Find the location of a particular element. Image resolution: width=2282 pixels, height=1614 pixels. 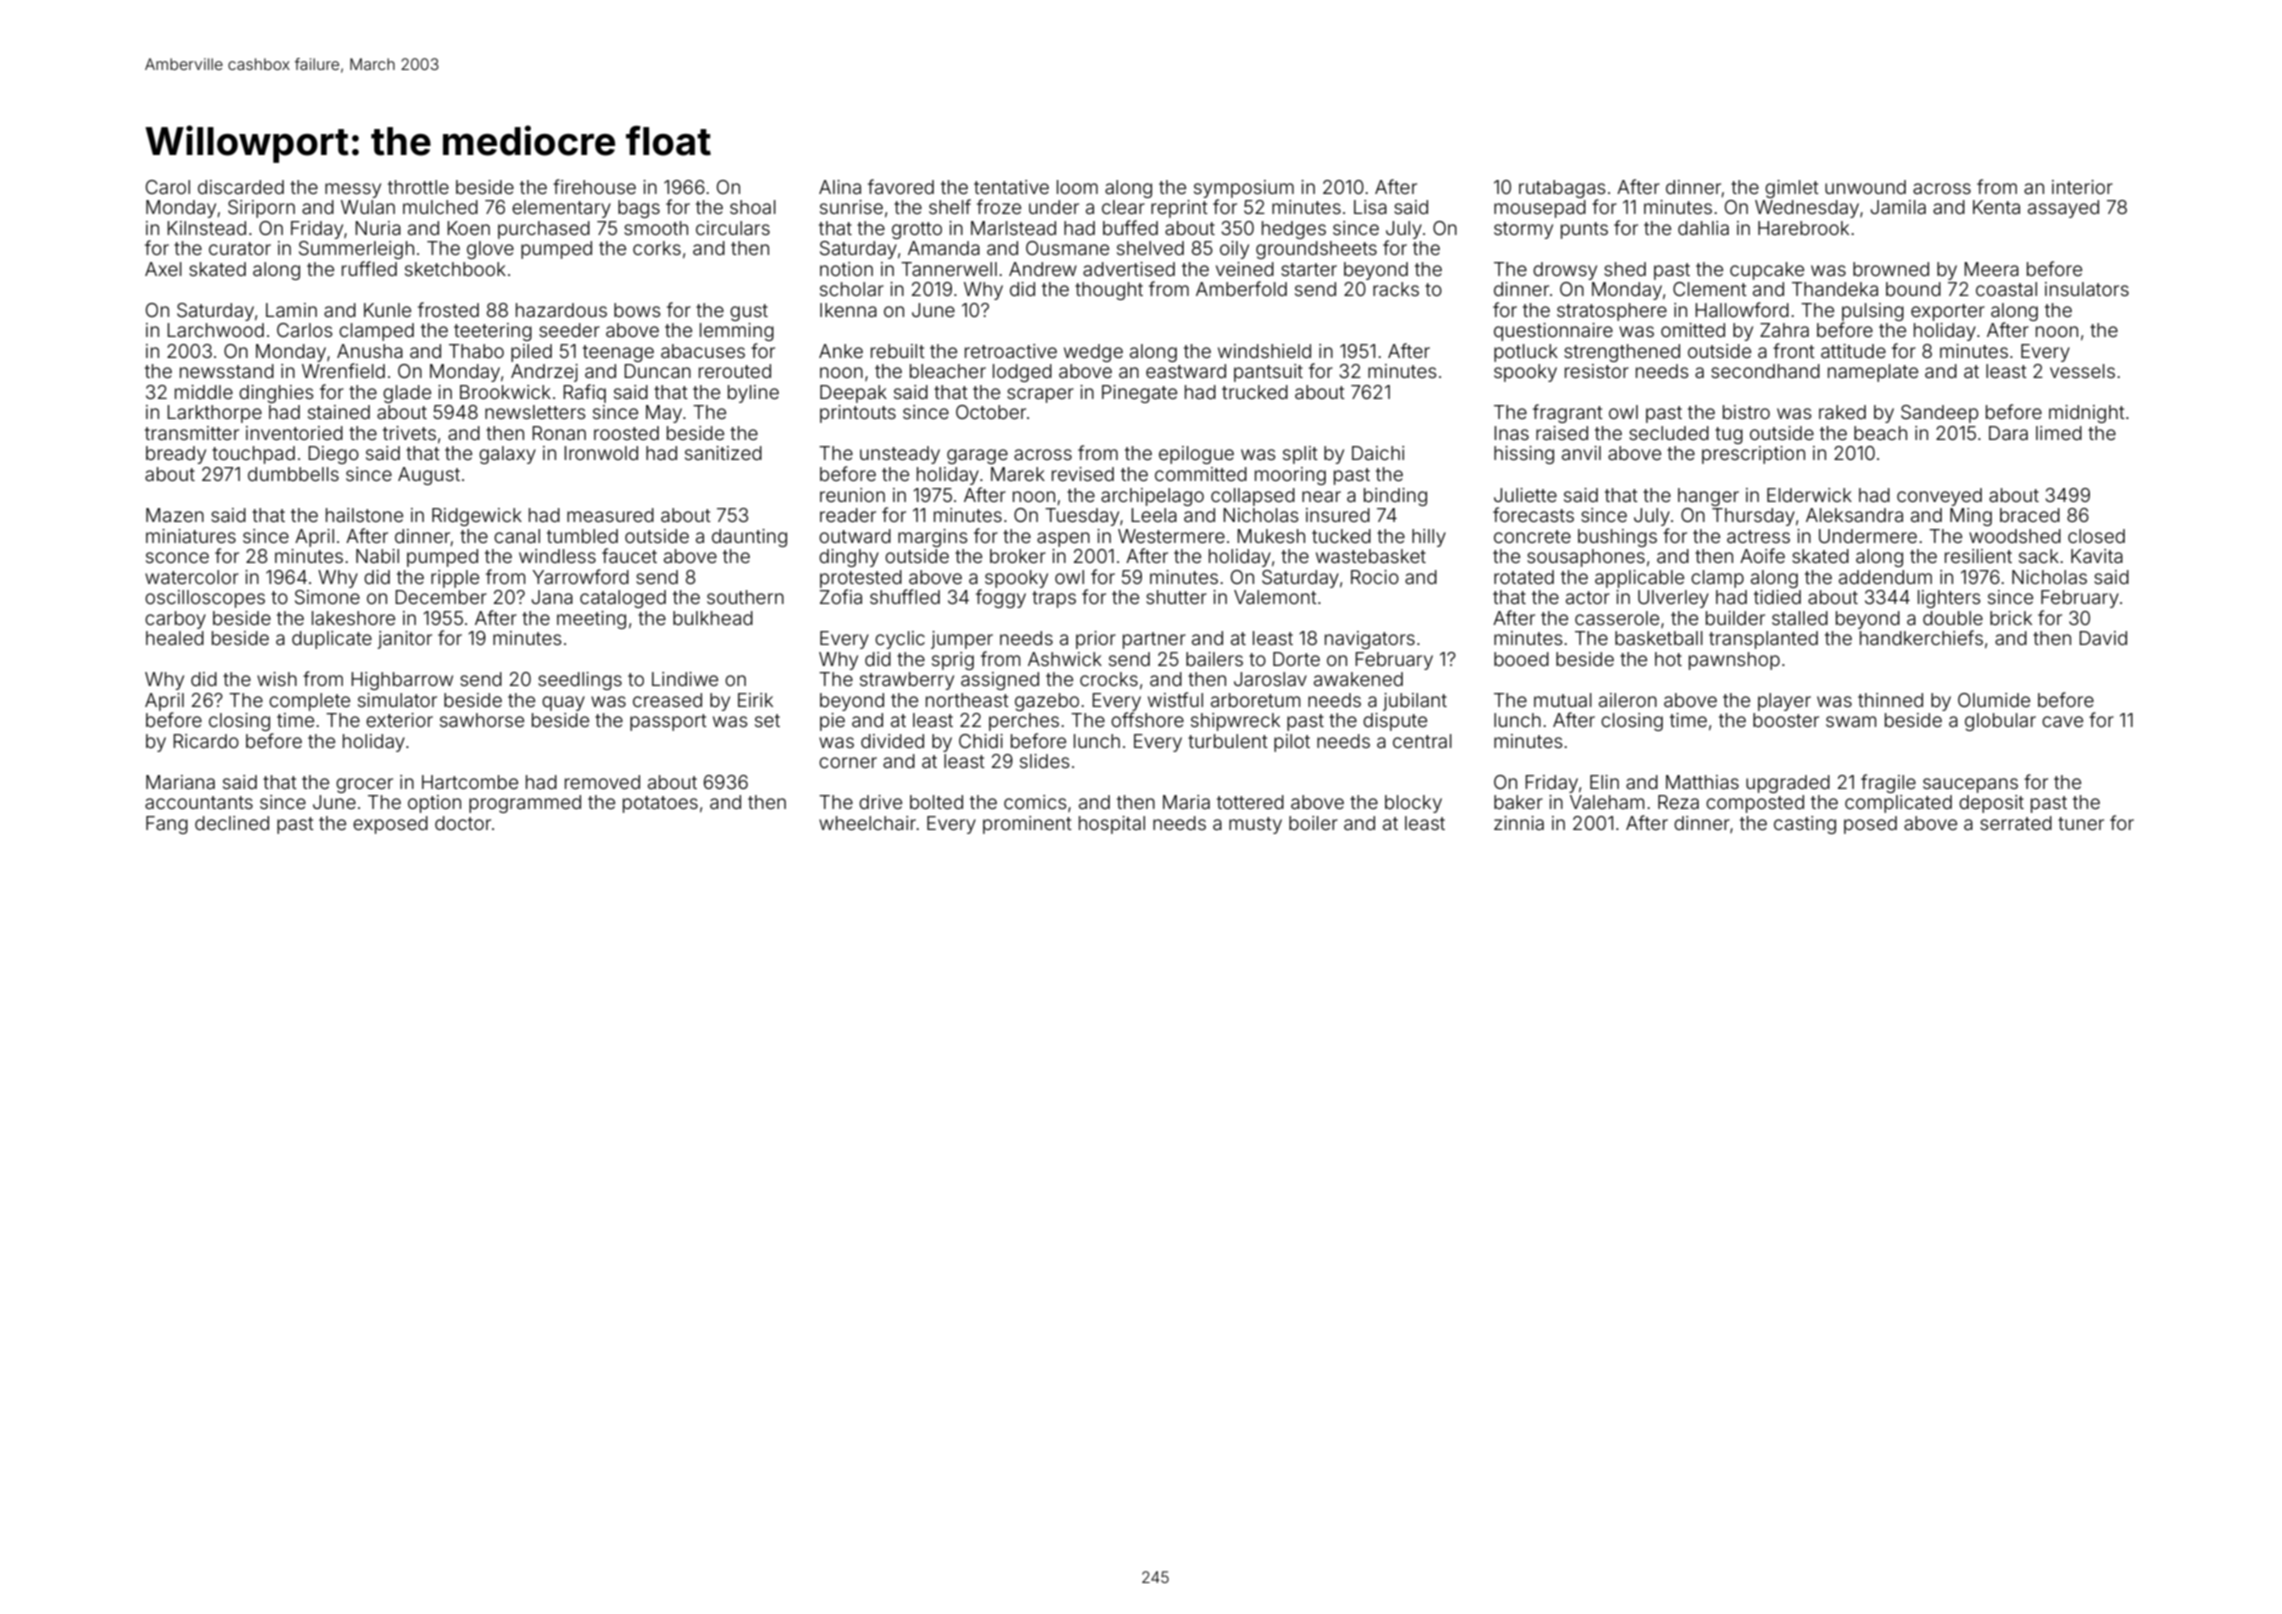

sconce is located at coordinates (177, 557).
